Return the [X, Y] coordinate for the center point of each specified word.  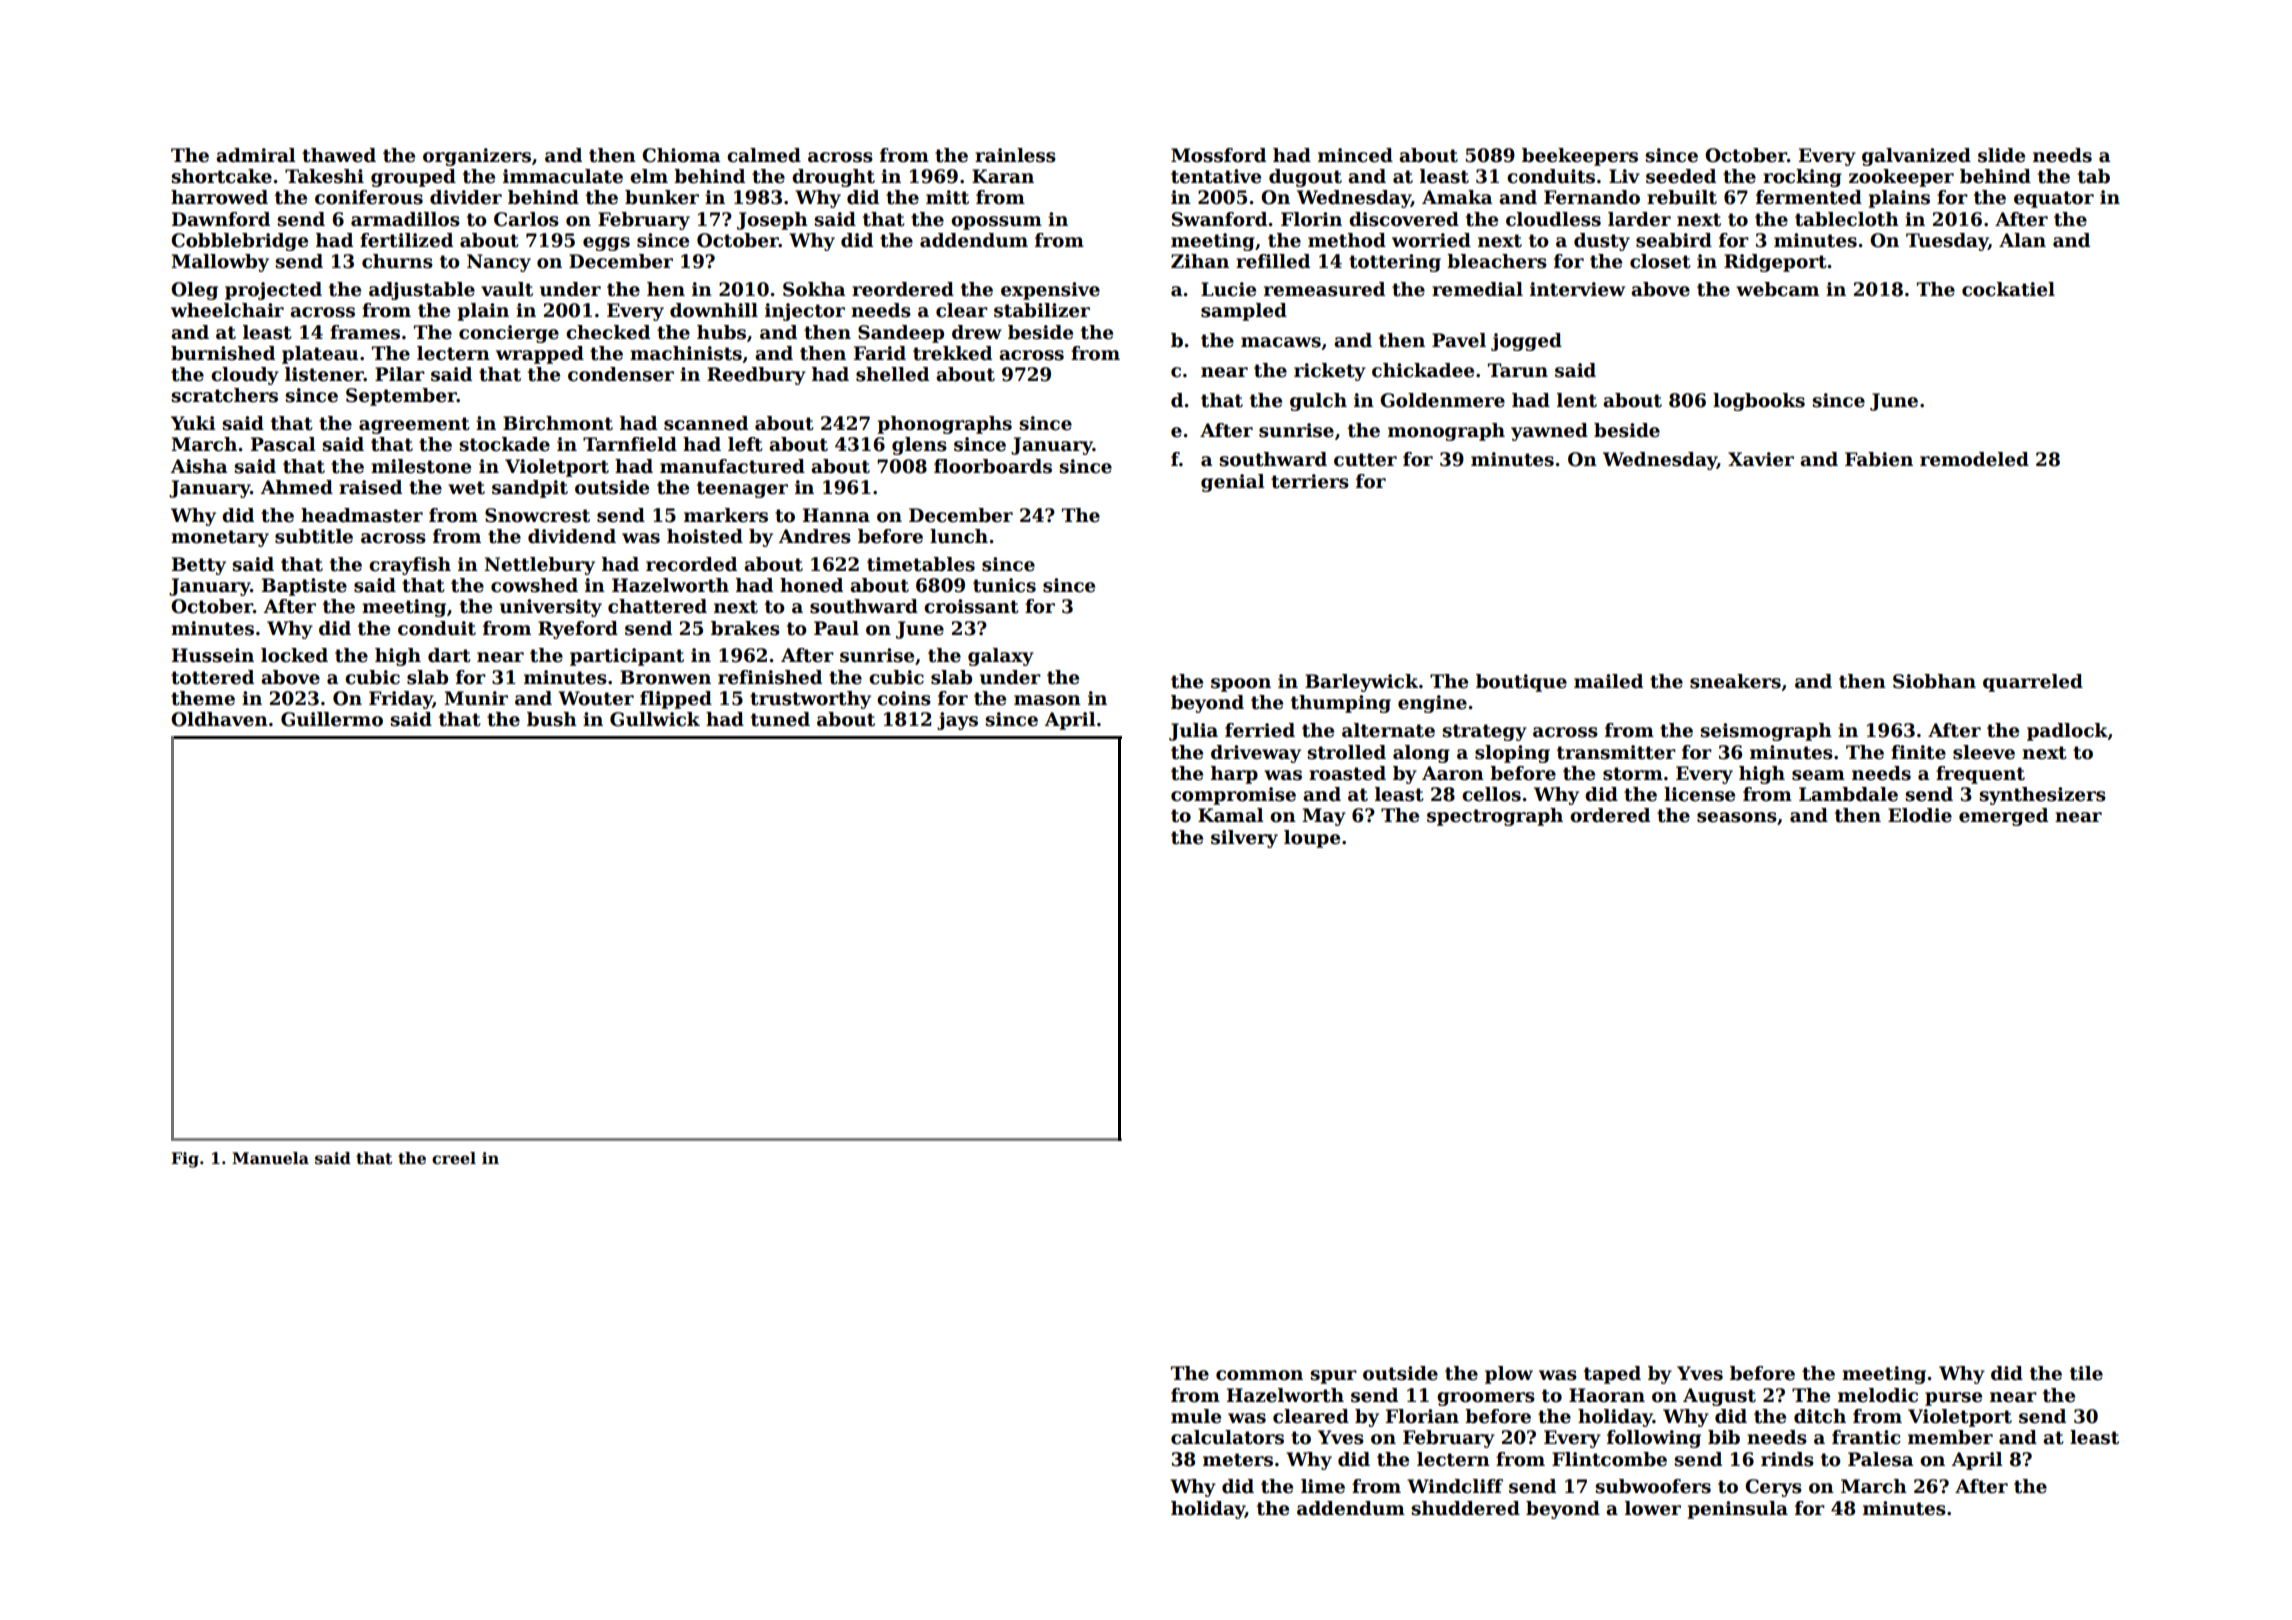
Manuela [270, 1158]
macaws [1281, 342]
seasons [1737, 817]
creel [454, 1158]
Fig [185, 1160]
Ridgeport [1775, 263]
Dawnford [221, 219]
